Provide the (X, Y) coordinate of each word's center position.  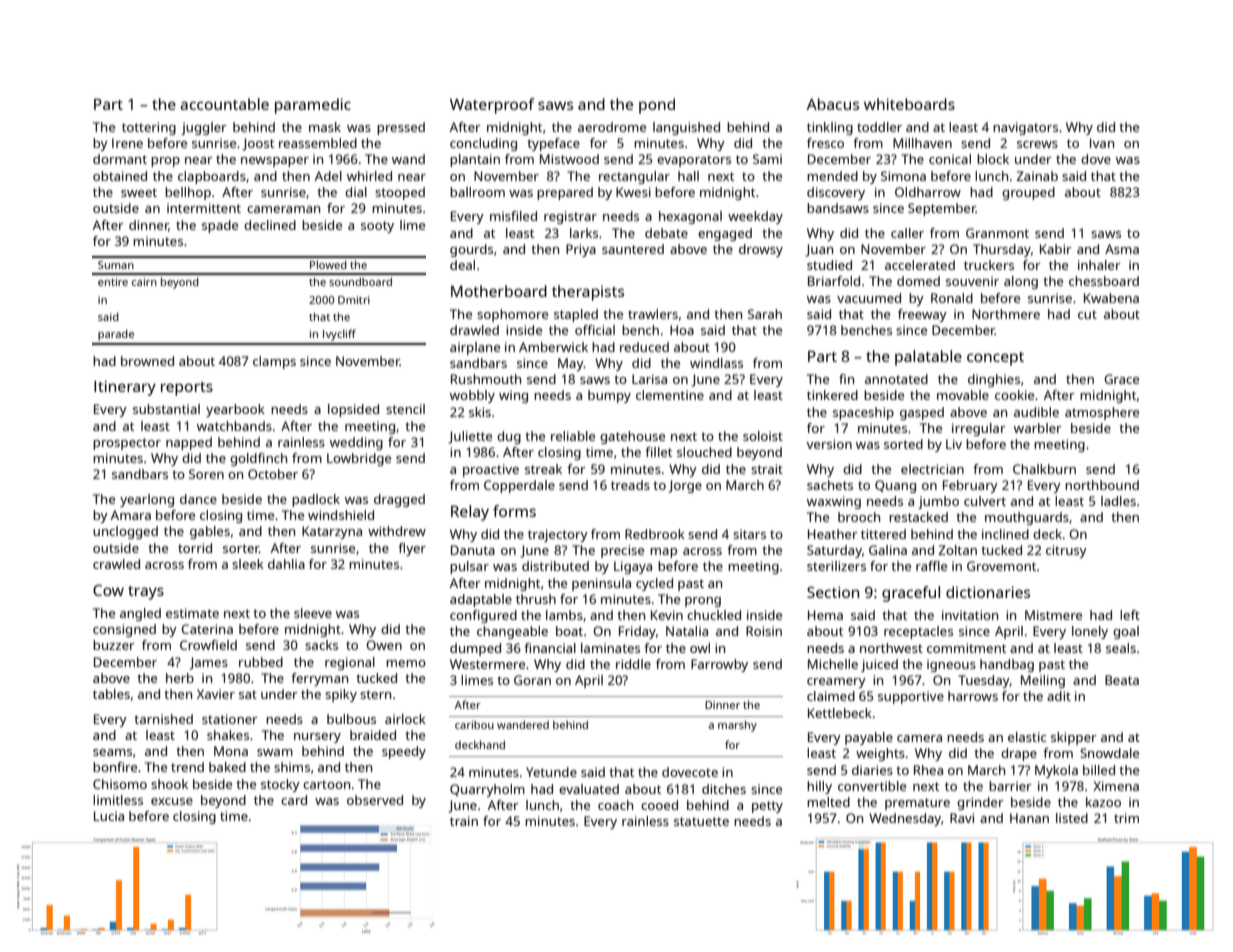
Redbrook (655, 534)
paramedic (313, 106)
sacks (321, 645)
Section (833, 592)
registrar (570, 217)
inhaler (1099, 265)
